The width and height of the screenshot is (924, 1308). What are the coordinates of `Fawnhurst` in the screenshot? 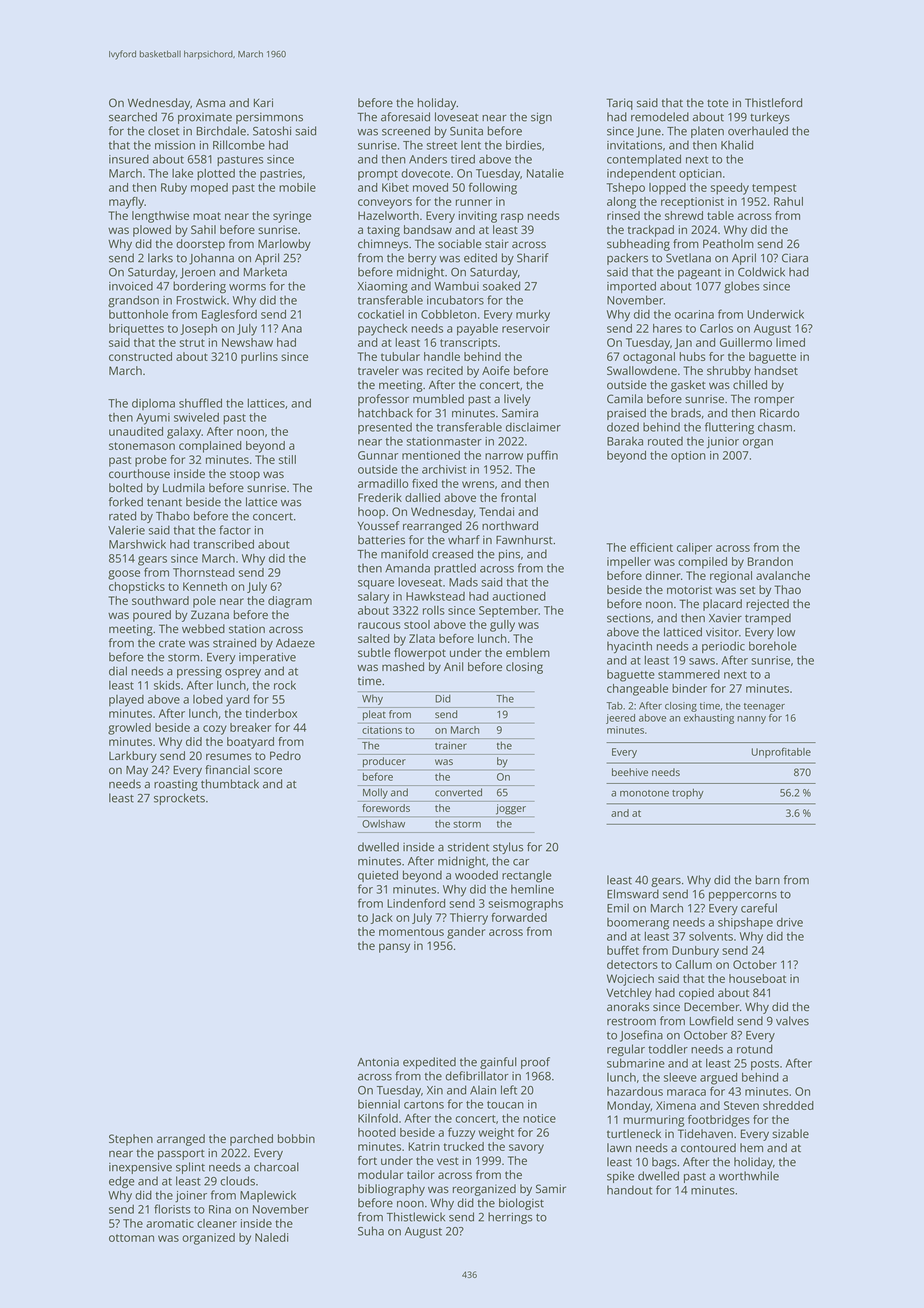 It's located at (524, 540).
